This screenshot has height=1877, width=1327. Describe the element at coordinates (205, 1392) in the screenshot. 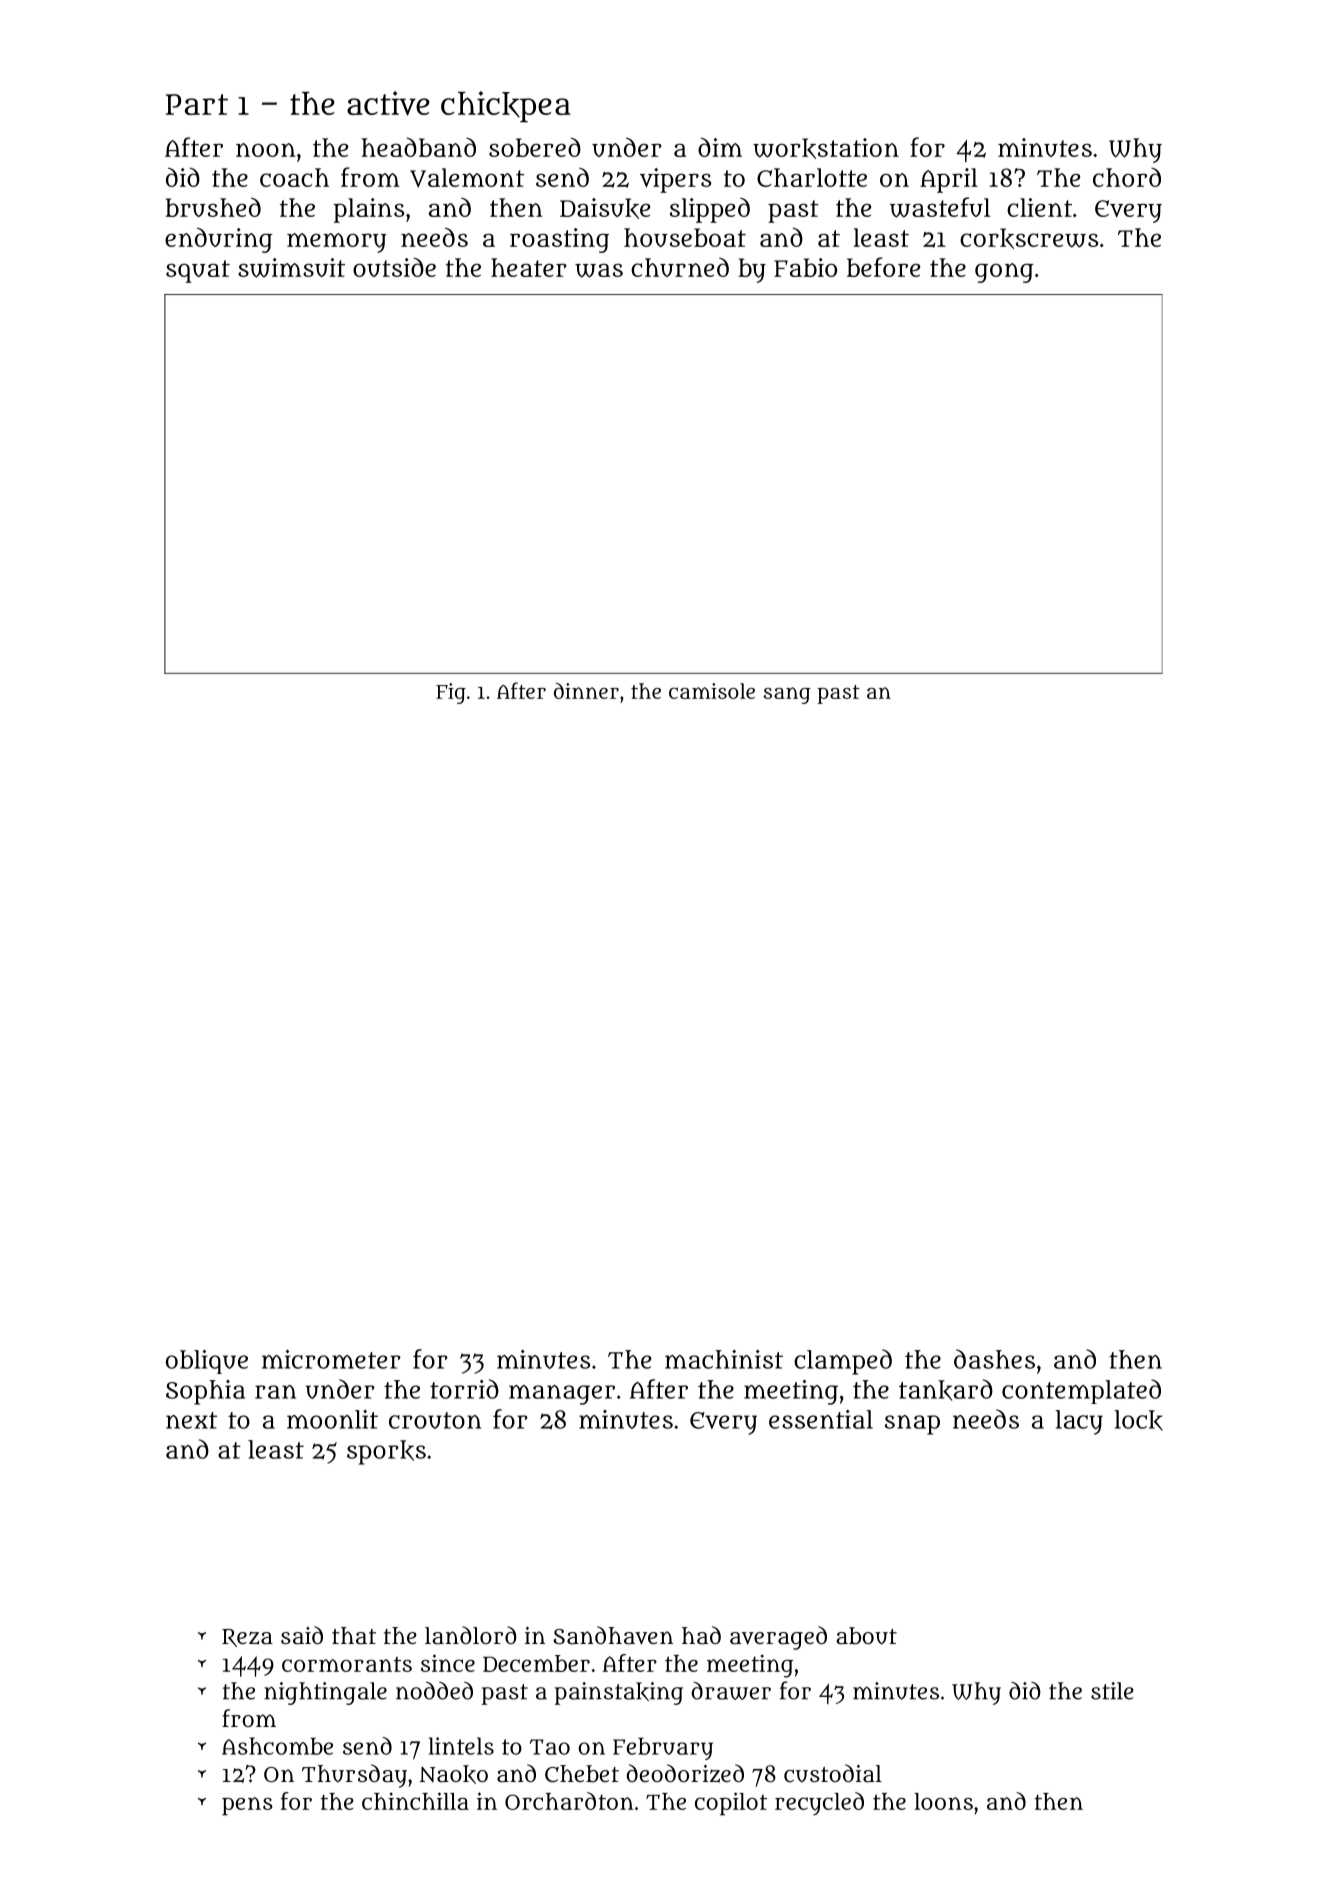

I see `Sophia` at that location.
